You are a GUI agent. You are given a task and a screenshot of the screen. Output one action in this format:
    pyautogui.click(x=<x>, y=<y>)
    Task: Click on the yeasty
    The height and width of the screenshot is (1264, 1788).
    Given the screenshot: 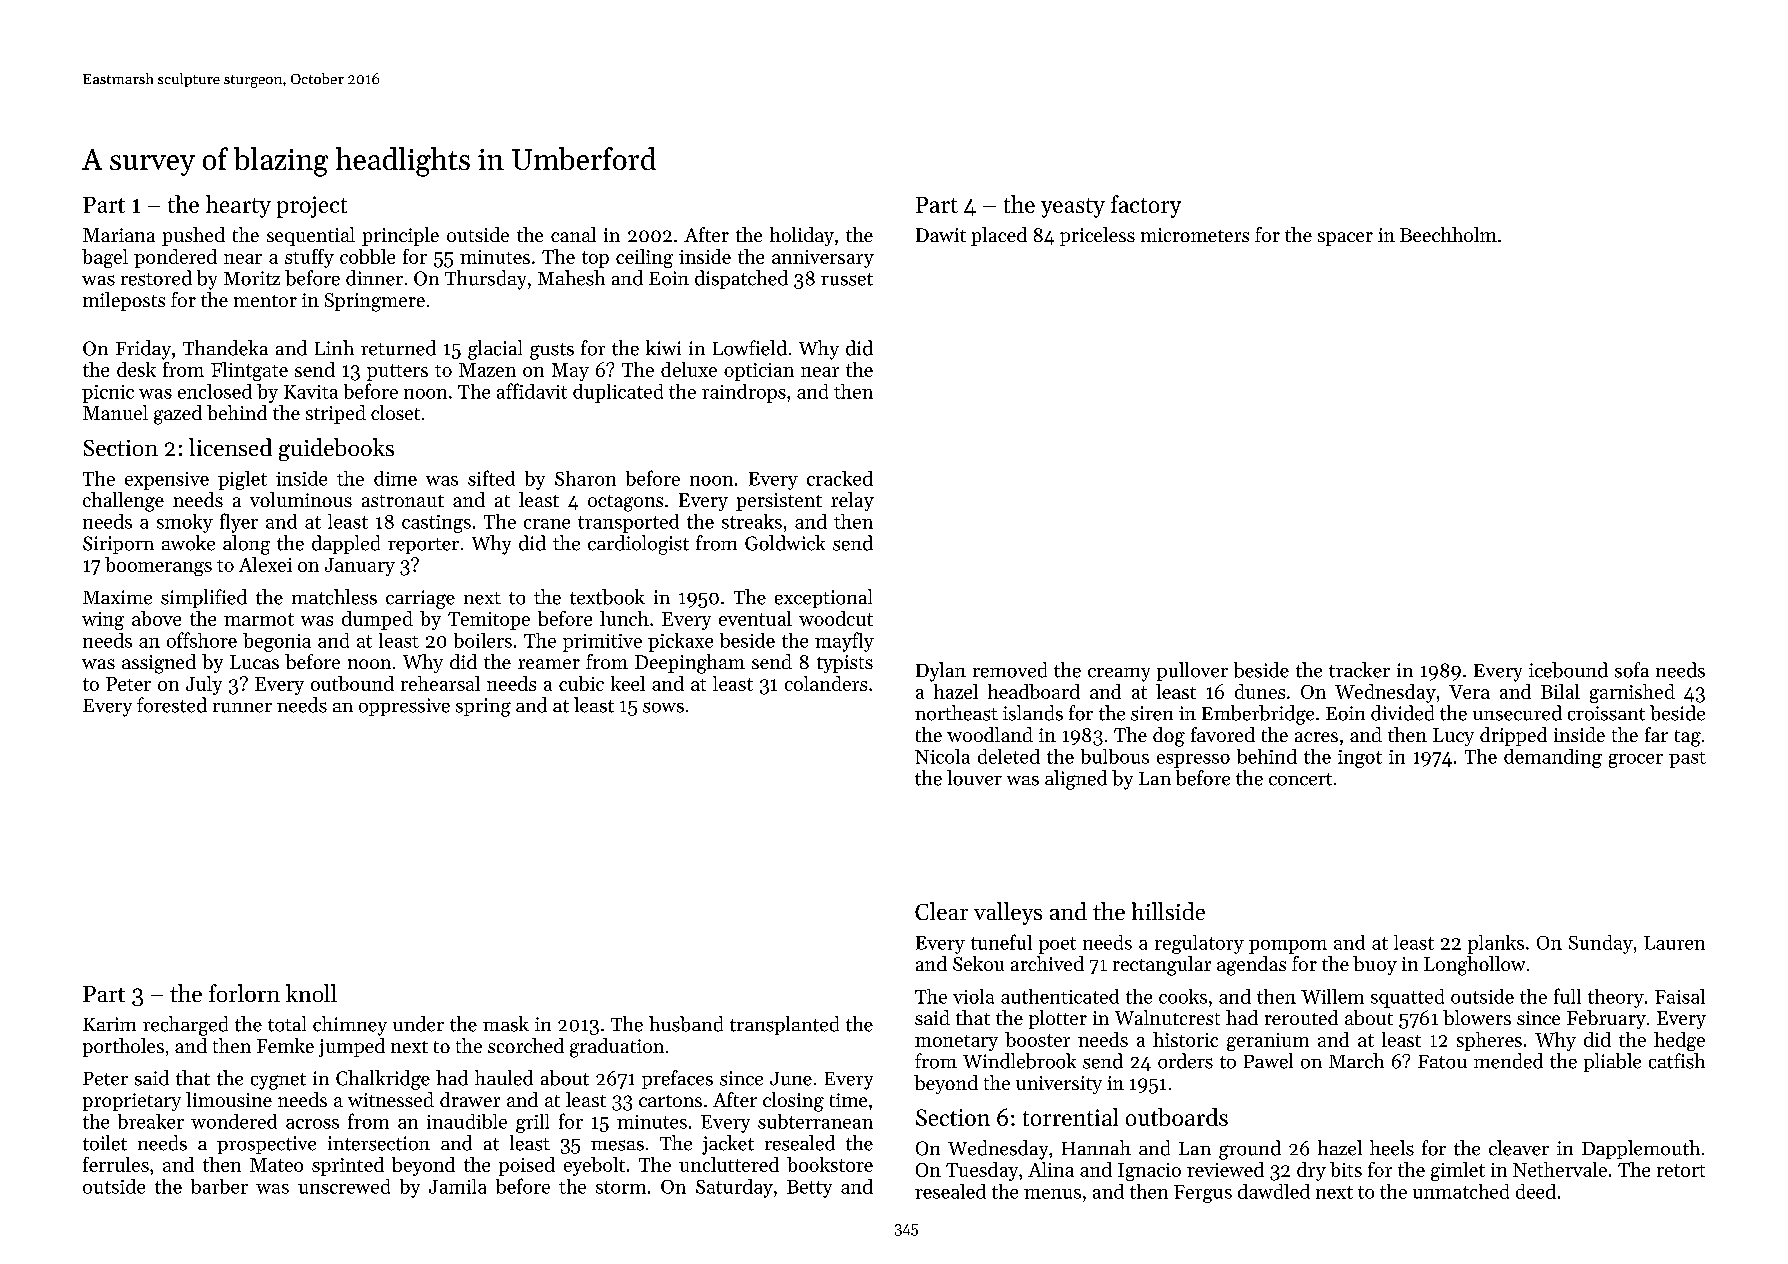 What is the action you would take?
    pyautogui.click(x=1073, y=208)
